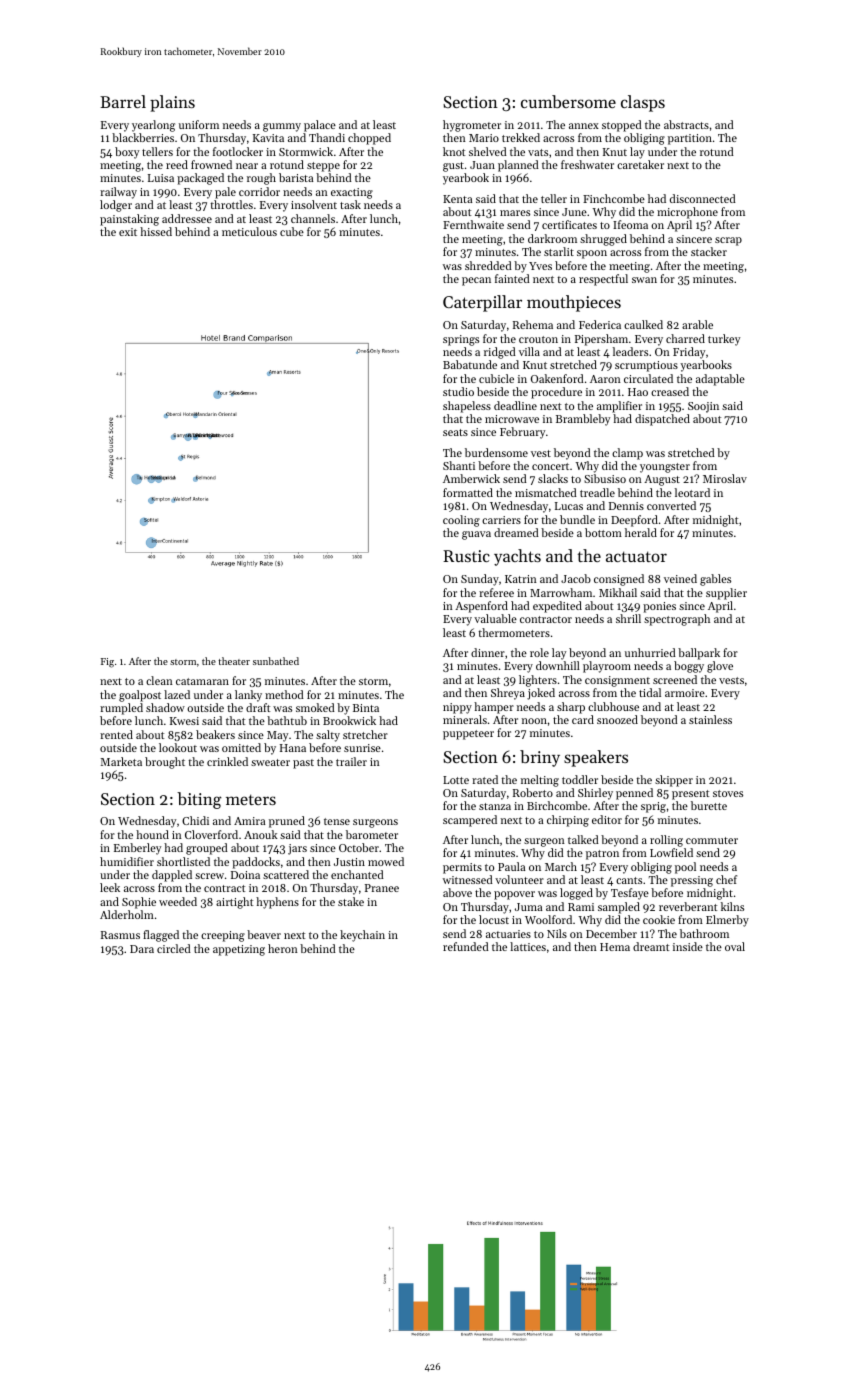  What do you see at coordinates (643, 103) in the screenshot?
I see `clasps` at bounding box center [643, 103].
